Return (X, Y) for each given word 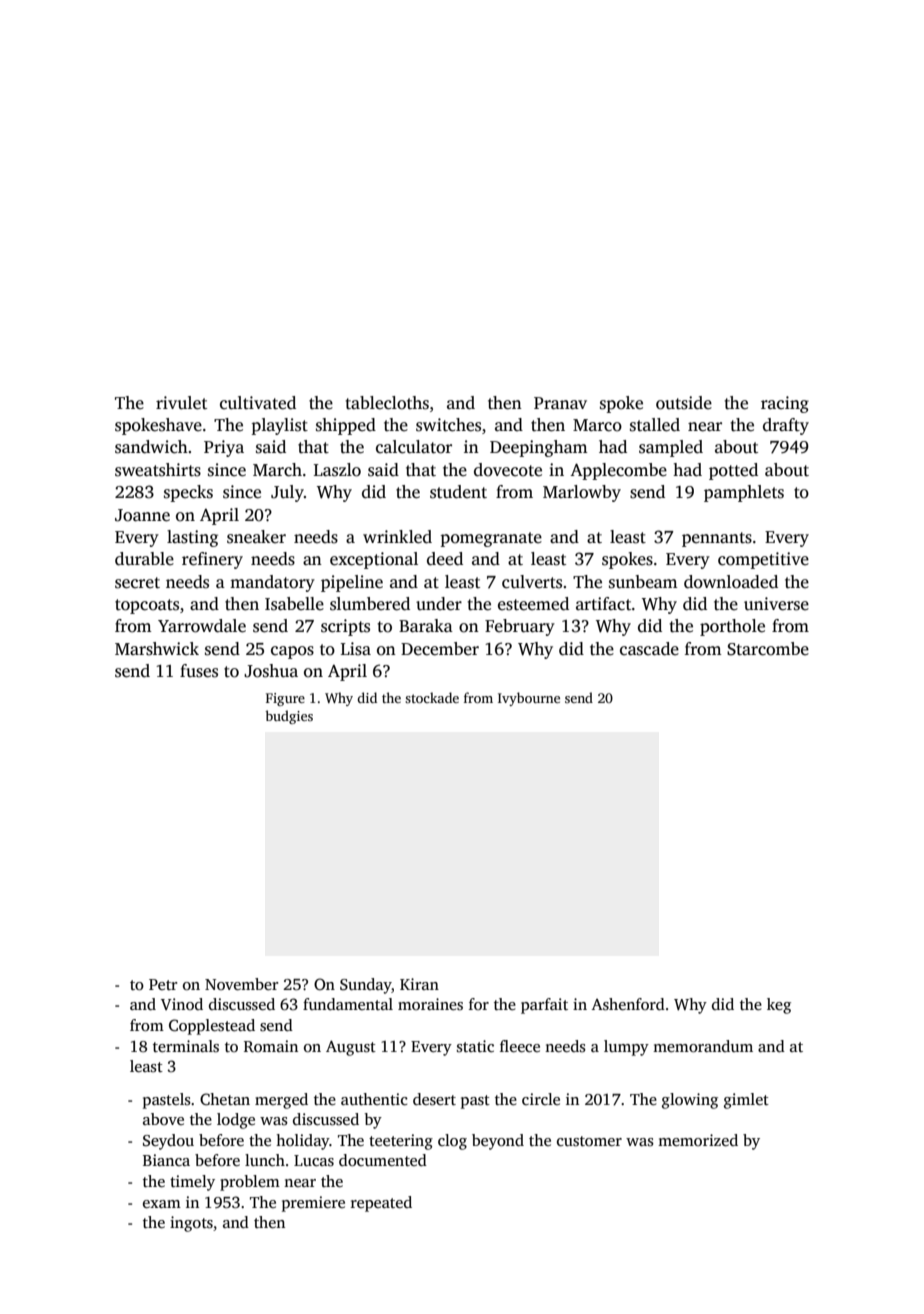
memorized (698, 1140)
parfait (544, 1006)
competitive (763, 560)
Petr (163, 984)
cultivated (258, 403)
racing (785, 404)
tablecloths (387, 403)
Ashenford (628, 1004)
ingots (191, 1224)
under (439, 604)
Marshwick (157, 649)
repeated (381, 1204)
